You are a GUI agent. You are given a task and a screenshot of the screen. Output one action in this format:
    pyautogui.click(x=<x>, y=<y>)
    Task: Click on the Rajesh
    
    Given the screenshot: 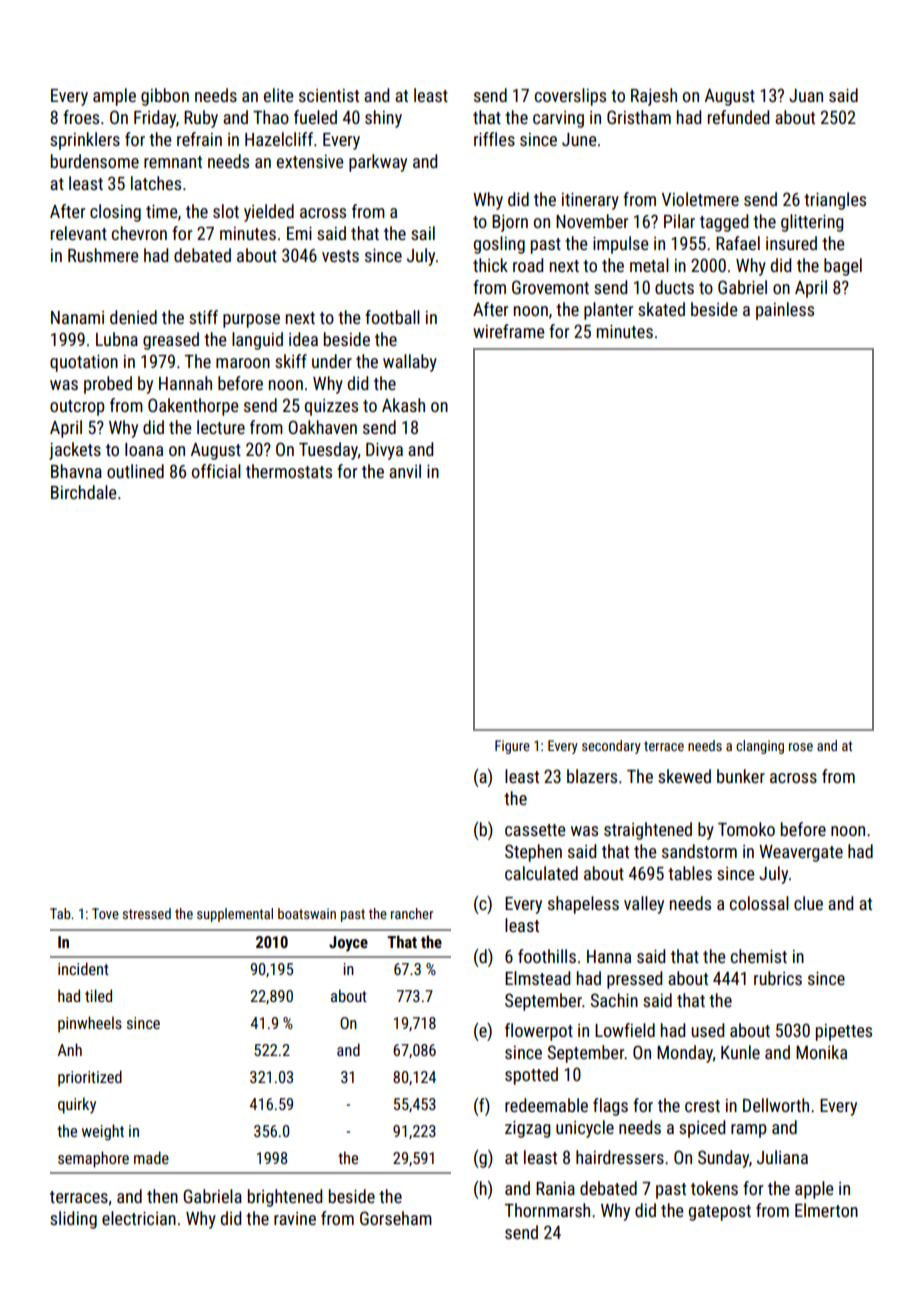 What is the action you would take?
    pyautogui.click(x=654, y=97)
